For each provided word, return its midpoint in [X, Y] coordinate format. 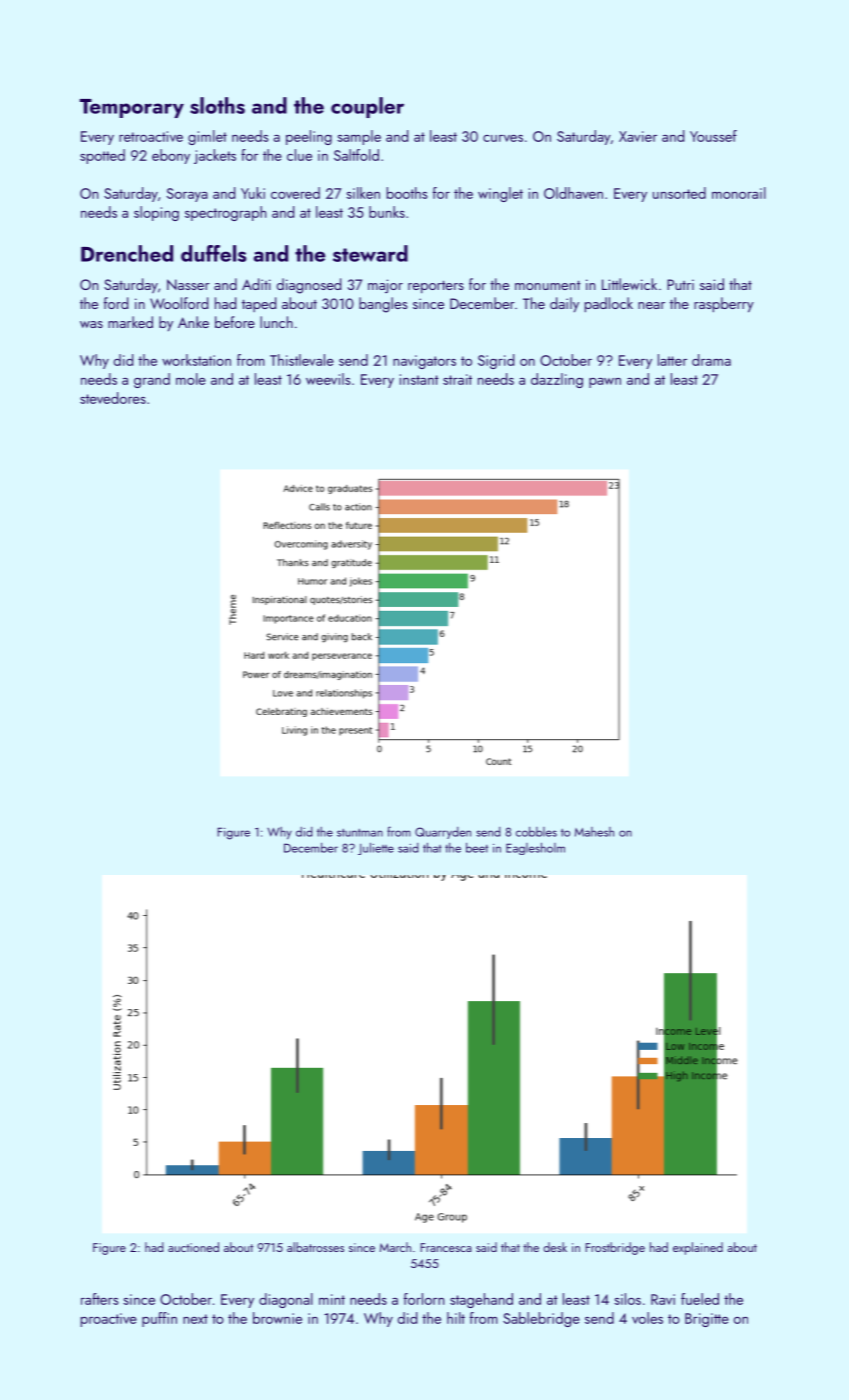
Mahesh [594, 832]
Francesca [446, 1247]
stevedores [113, 398]
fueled [700, 1299]
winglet [500, 194]
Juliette [376, 848]
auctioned [193, 1247]
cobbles [536, 832]
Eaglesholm [535, 848]
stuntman [360, 833]
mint [332, 1299]
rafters [100, 1299]
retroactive [151, 136]
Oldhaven [573, 193]
